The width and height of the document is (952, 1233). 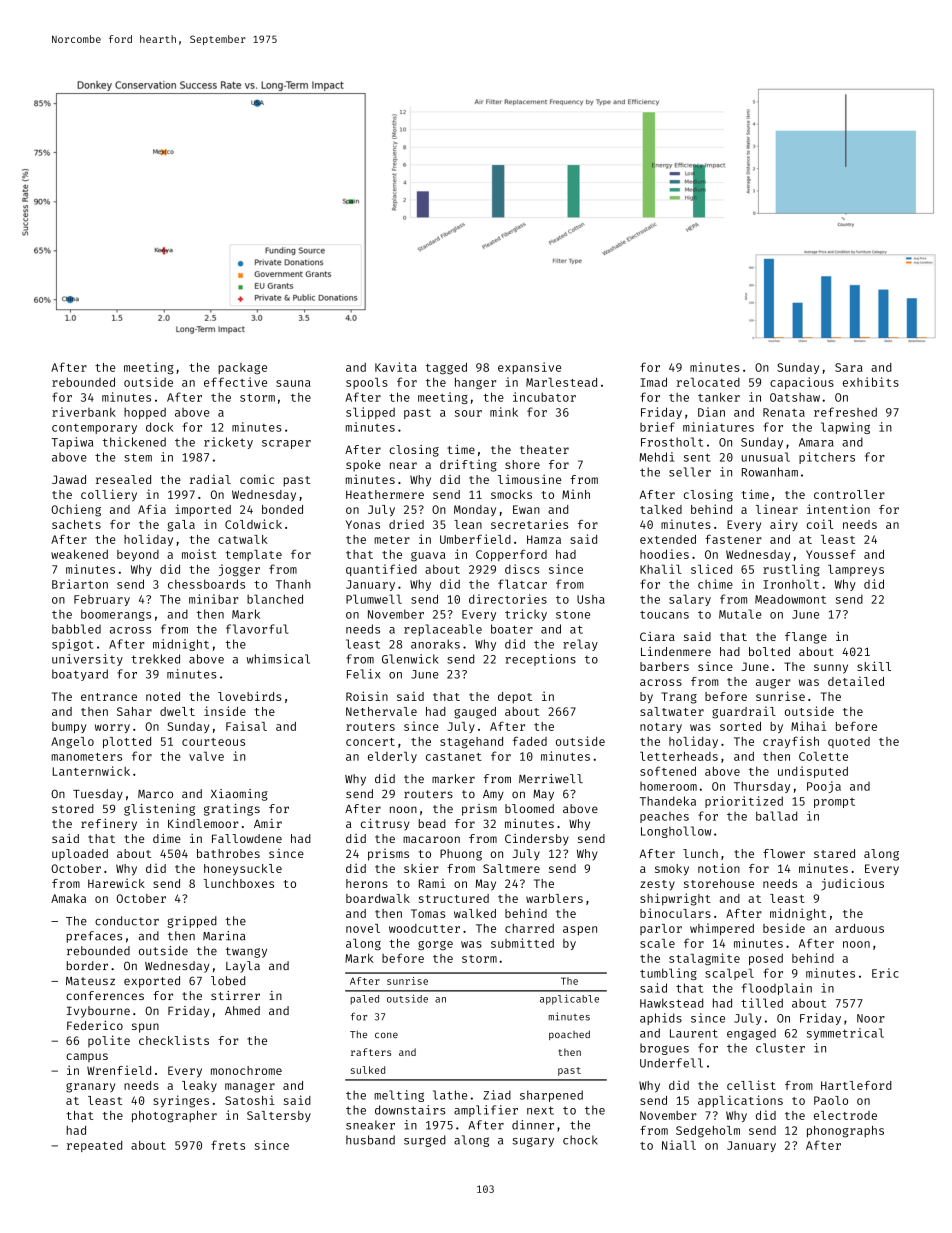 What do you see at coordinates (213, 742) in the document?
I see `courteous` at bounding box center [213, 742].
